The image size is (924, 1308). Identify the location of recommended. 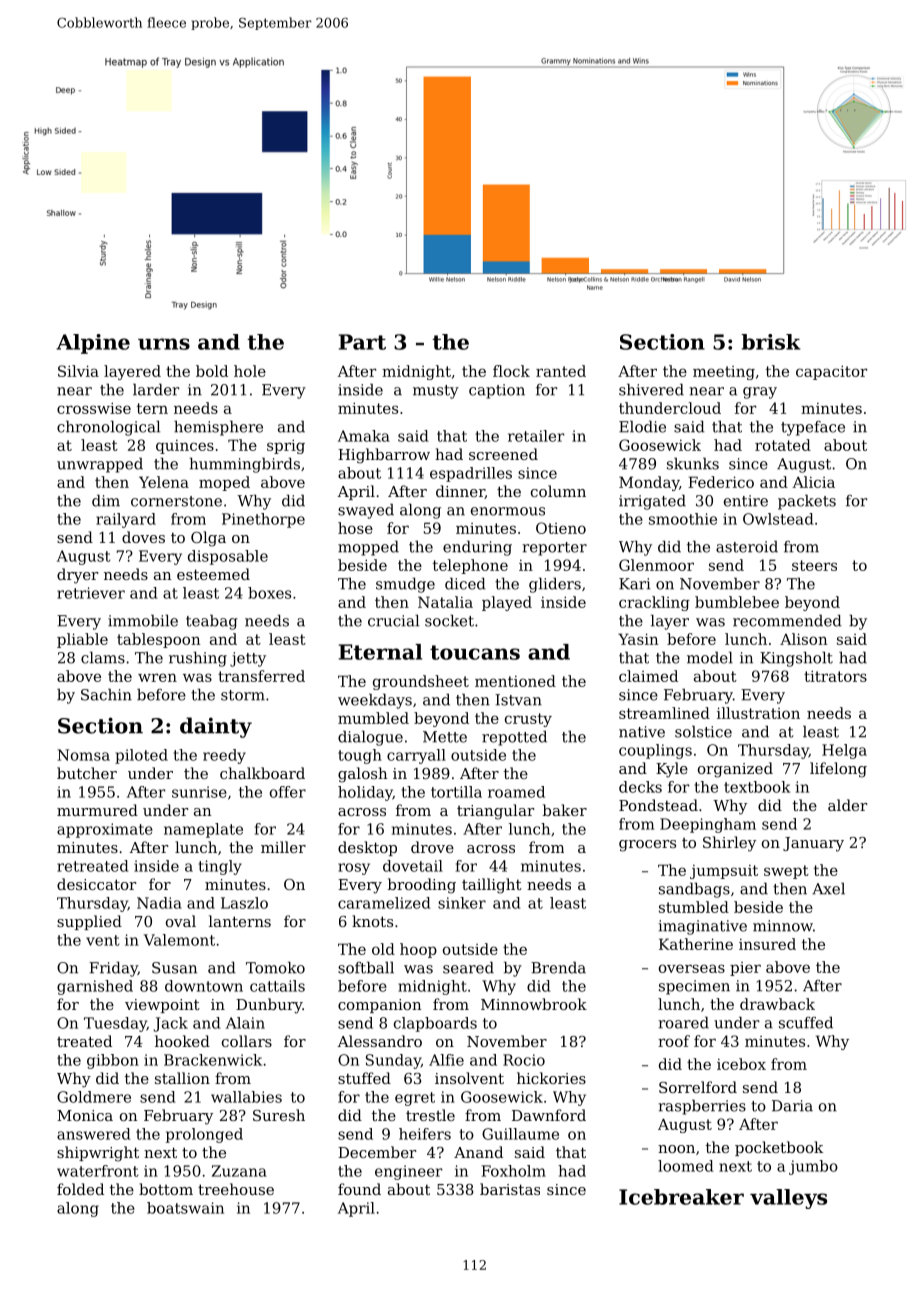
(787, 620).
